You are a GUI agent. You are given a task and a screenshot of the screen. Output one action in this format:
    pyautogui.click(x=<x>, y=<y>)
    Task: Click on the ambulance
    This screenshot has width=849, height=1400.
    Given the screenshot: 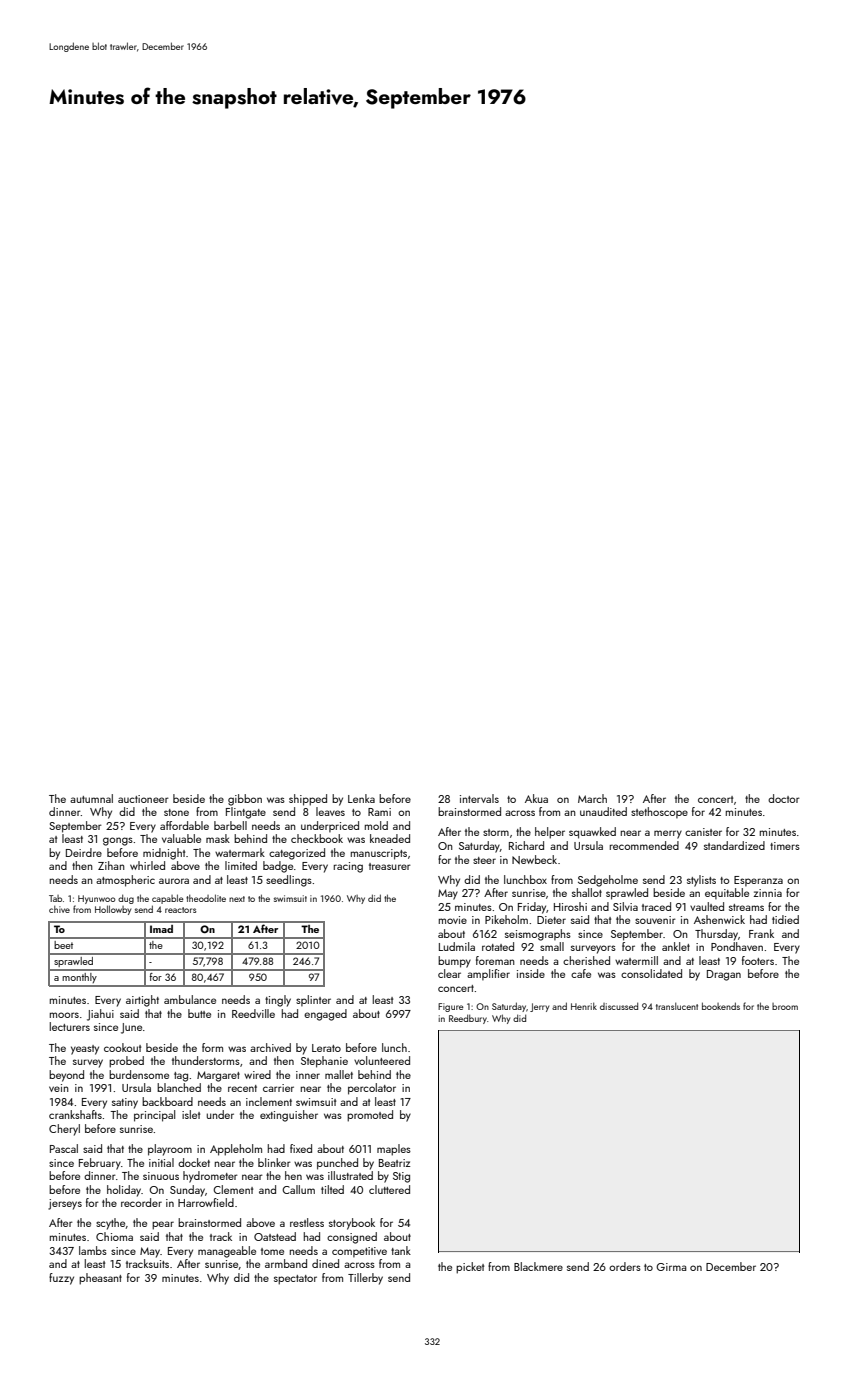 What is the action you would take?
    pyautogui.click(x=190, y=999)
